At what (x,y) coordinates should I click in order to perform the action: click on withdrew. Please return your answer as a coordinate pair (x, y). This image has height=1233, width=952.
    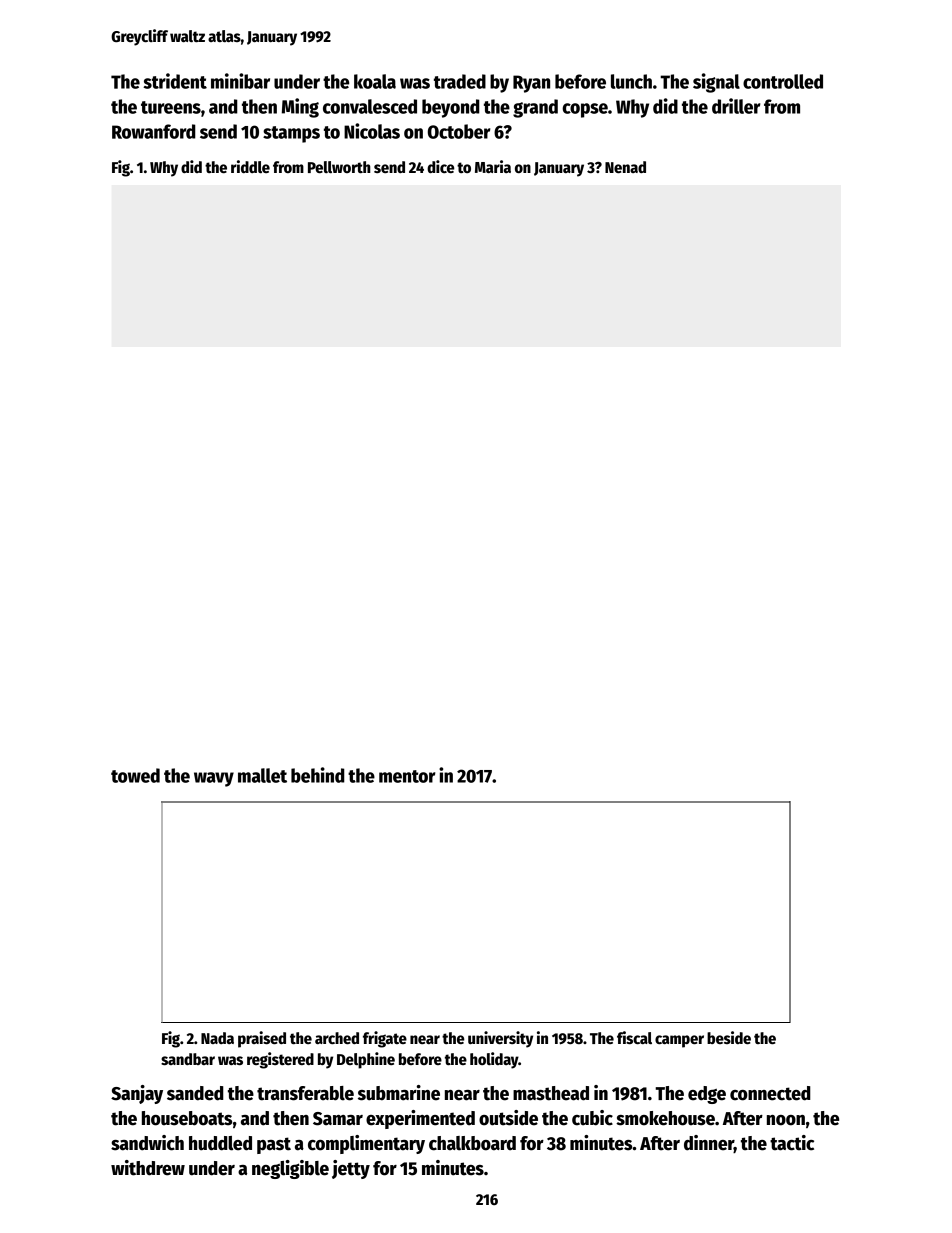
    Looking at the image, I should click on (148, 1168).
